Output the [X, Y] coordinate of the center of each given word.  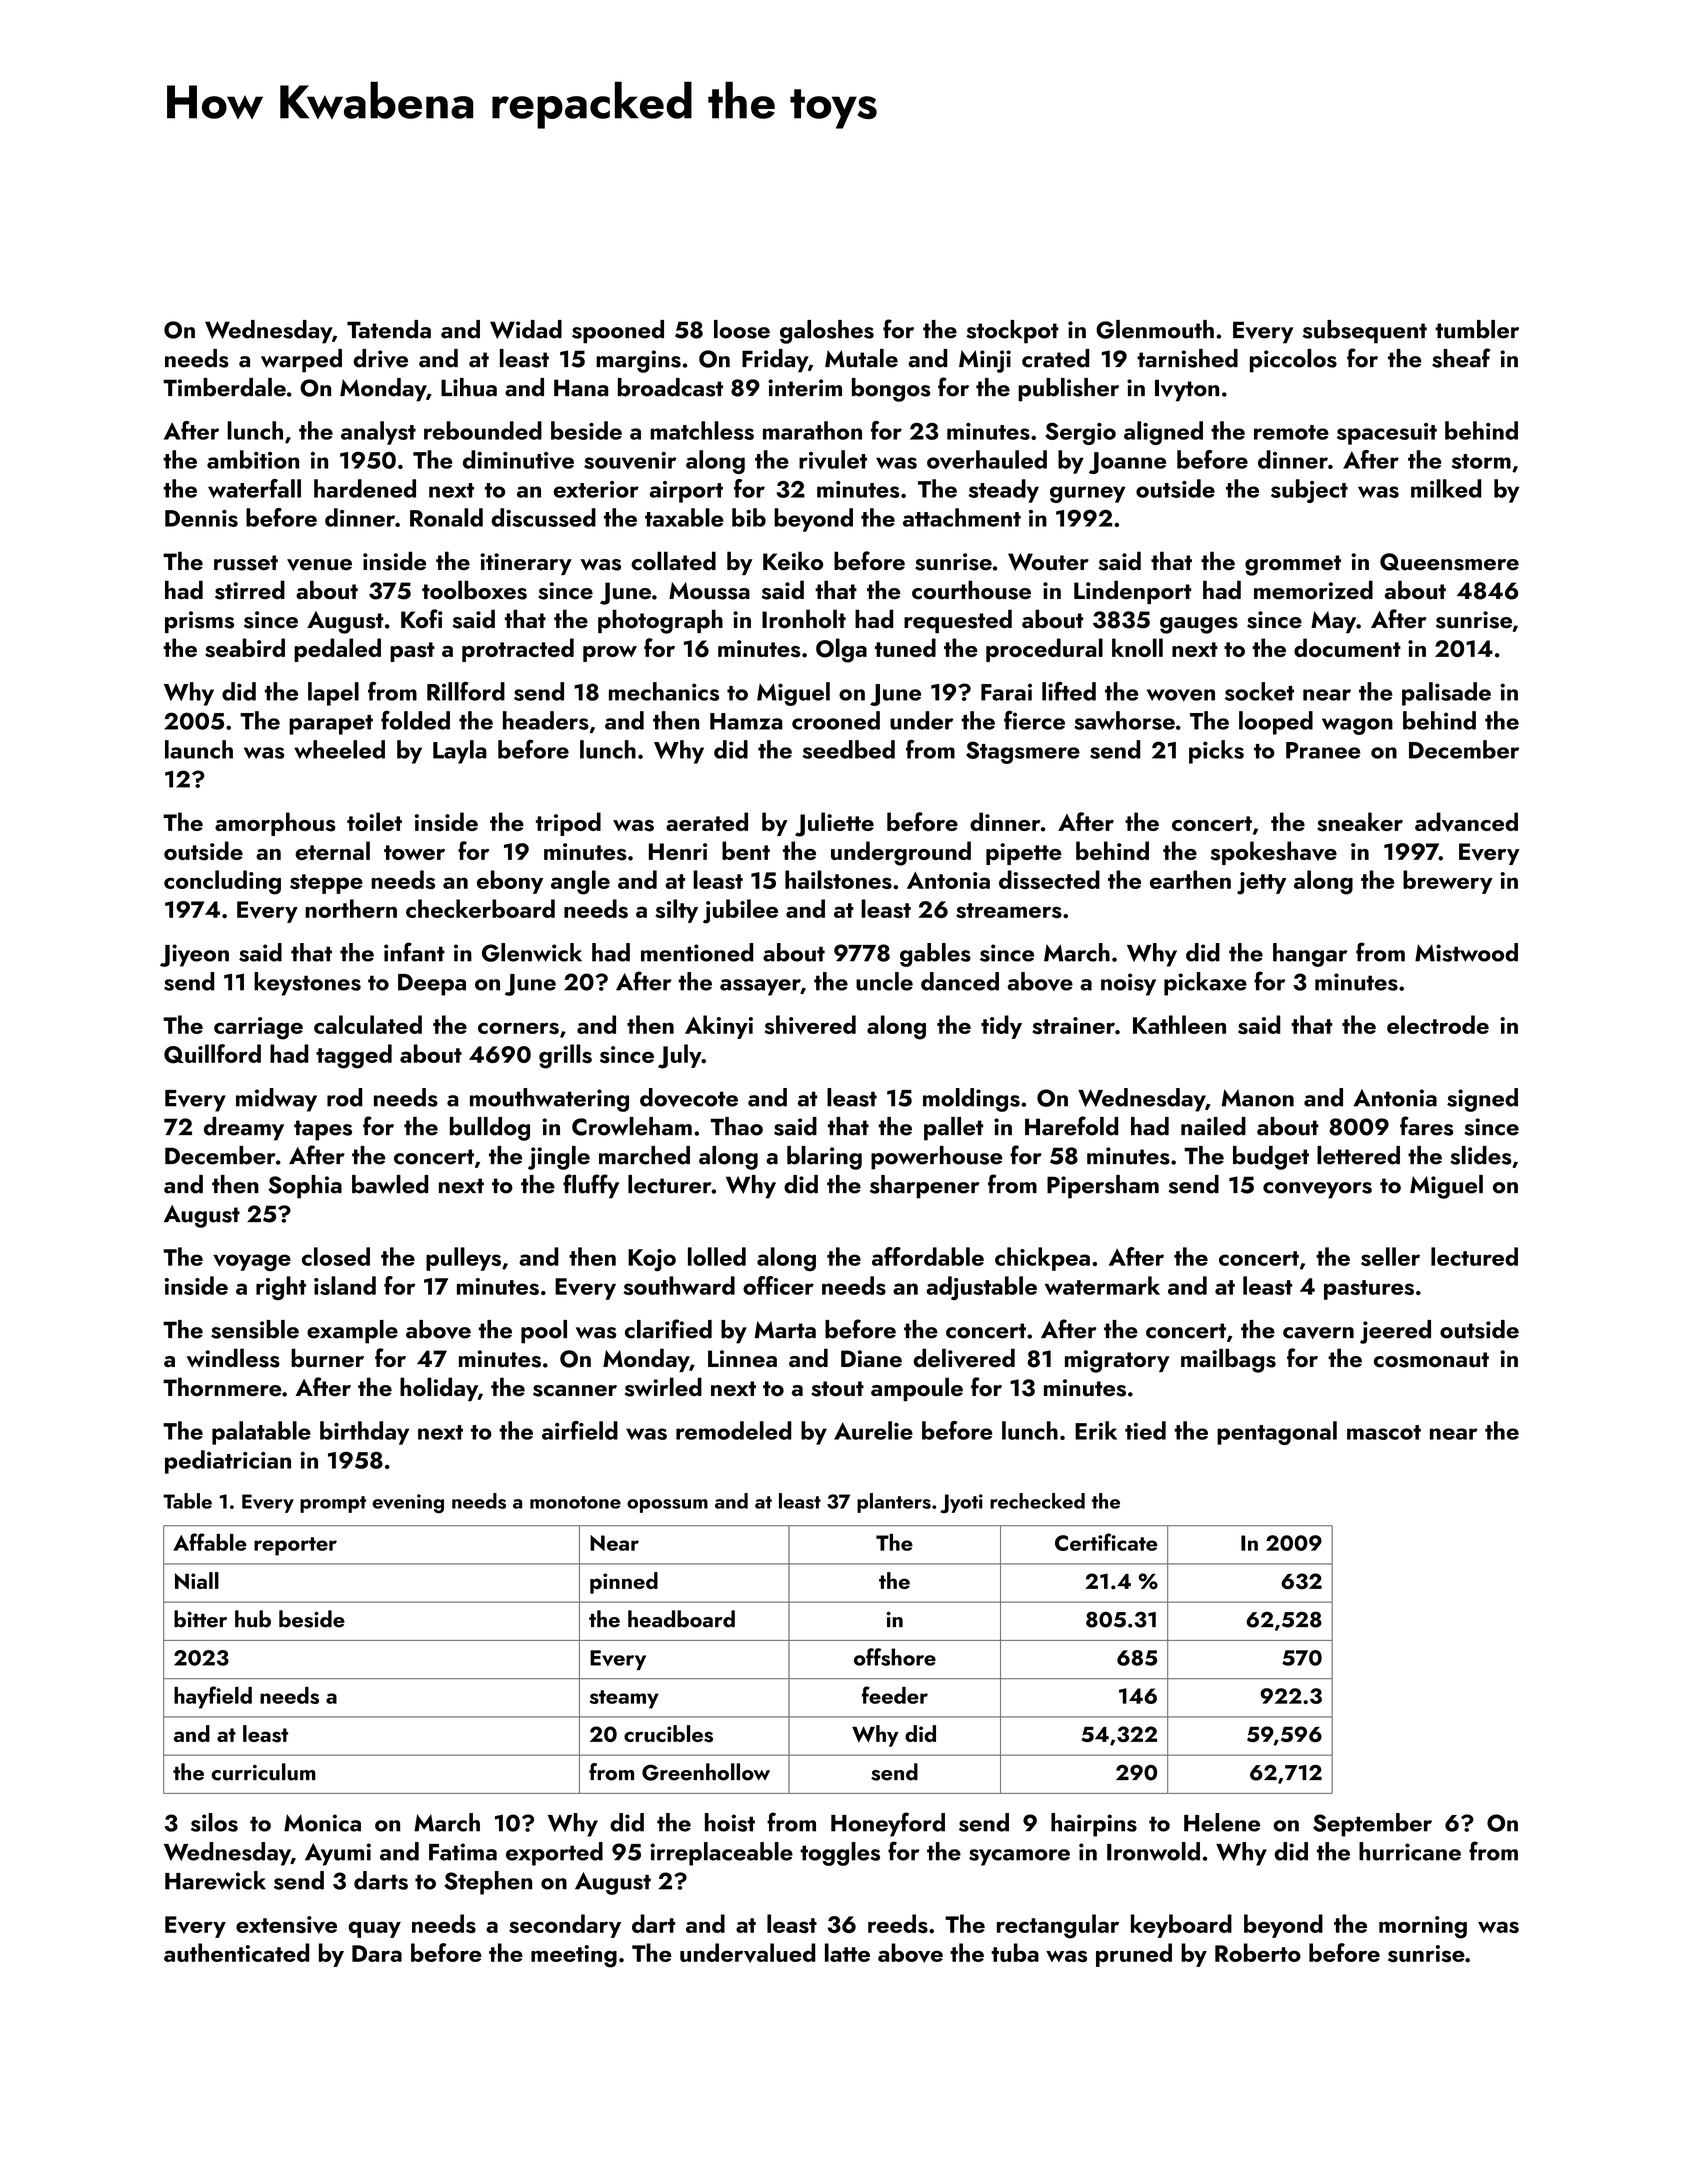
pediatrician [228, 1462]
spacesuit [1387, 434]
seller [1390, 1256]
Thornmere [222, 1387]
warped [301, 361]
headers [546, 720]
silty [677, 911]
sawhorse [1124, 720]
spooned [618, 332]
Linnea [742, 1359]
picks [1216, 752]
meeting [574, 1956]
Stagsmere [1023, 752]
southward [679, 1285]
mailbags [1228, 1360]
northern [351, 908]
